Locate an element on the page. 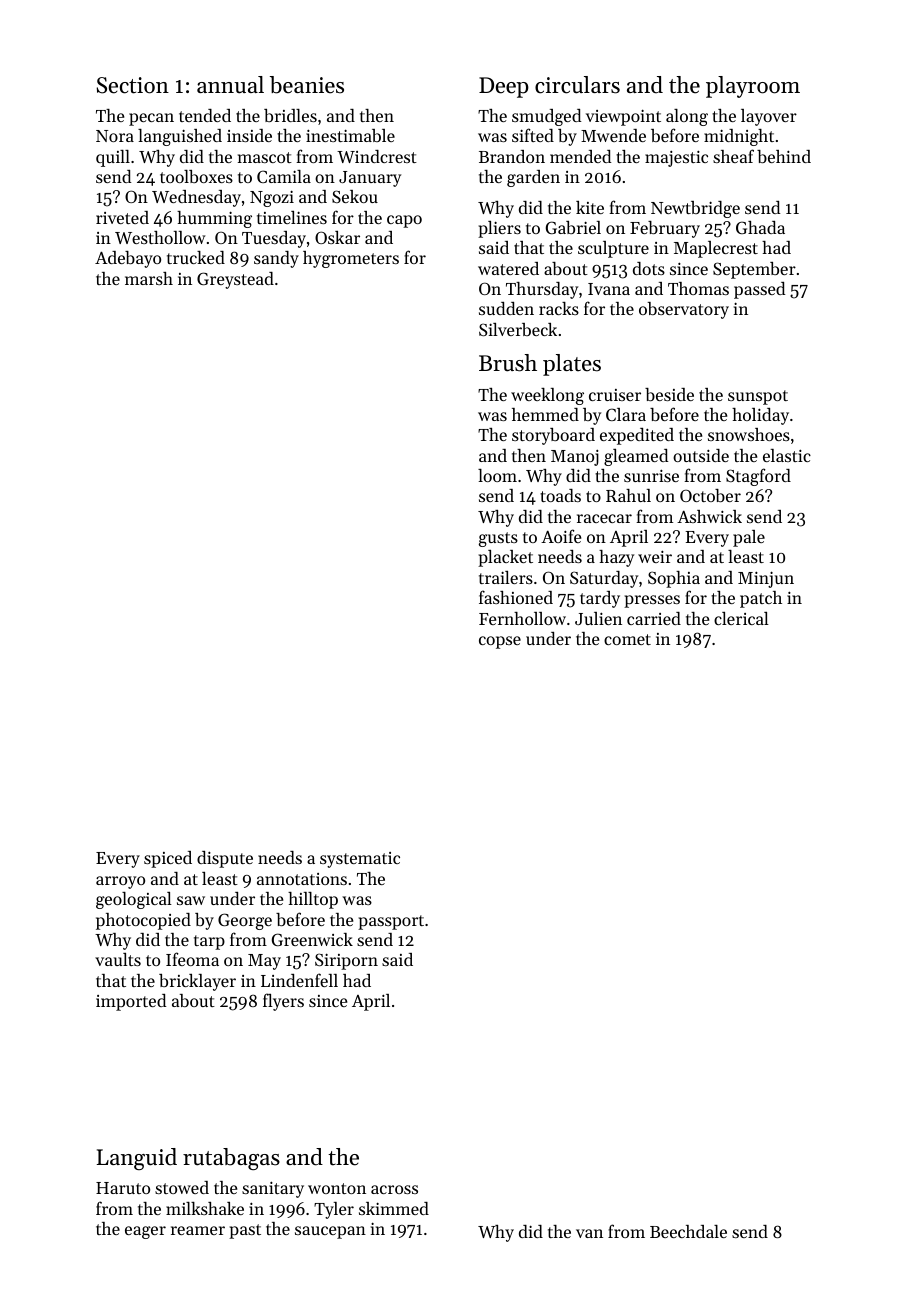  marsh is located at coordinates (149, 278).
